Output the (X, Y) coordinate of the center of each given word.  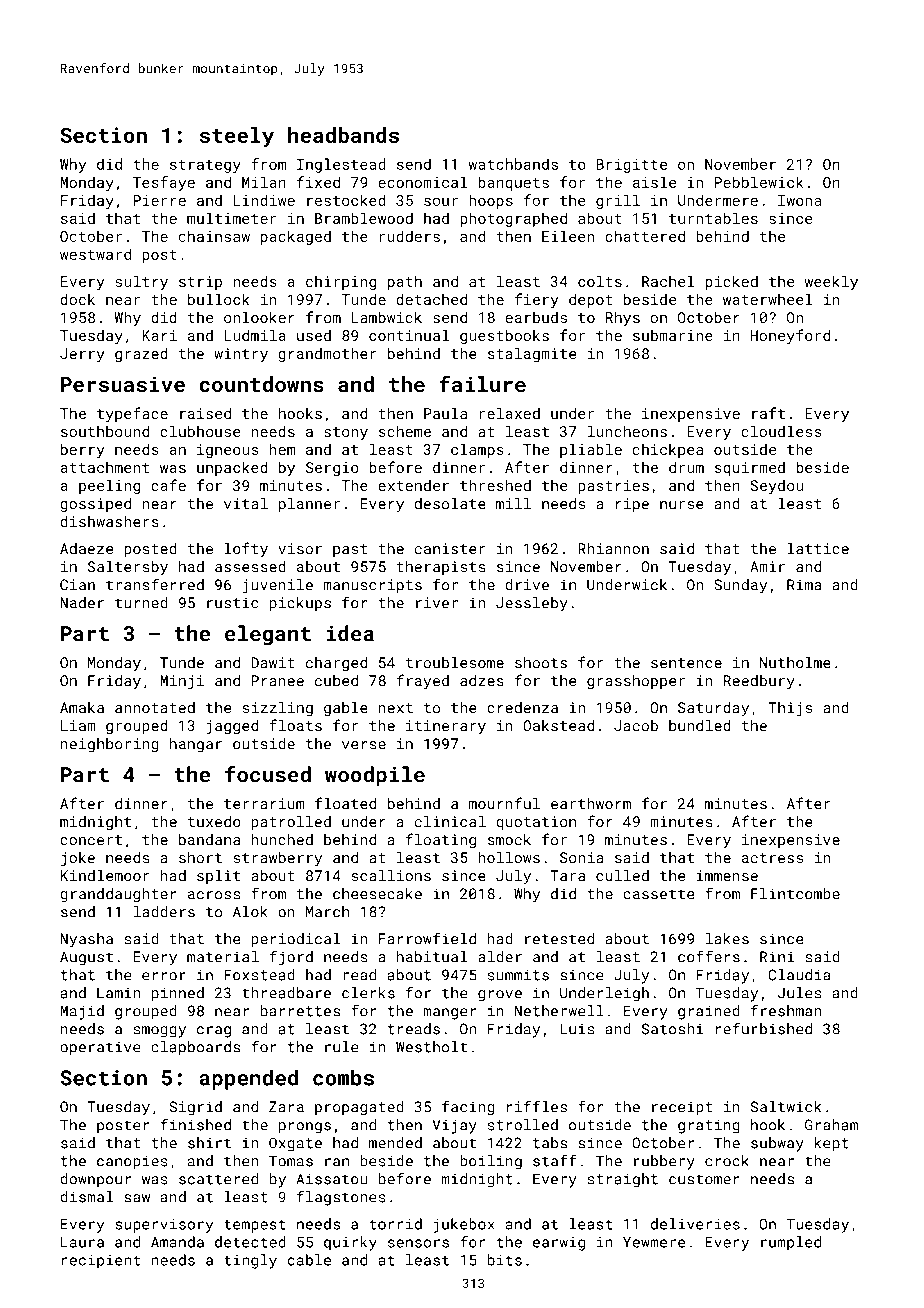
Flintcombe (795, 894)
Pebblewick (759, 182)
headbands (343, 135)
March (327, 912)
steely (237, 137)
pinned (178, 994)
